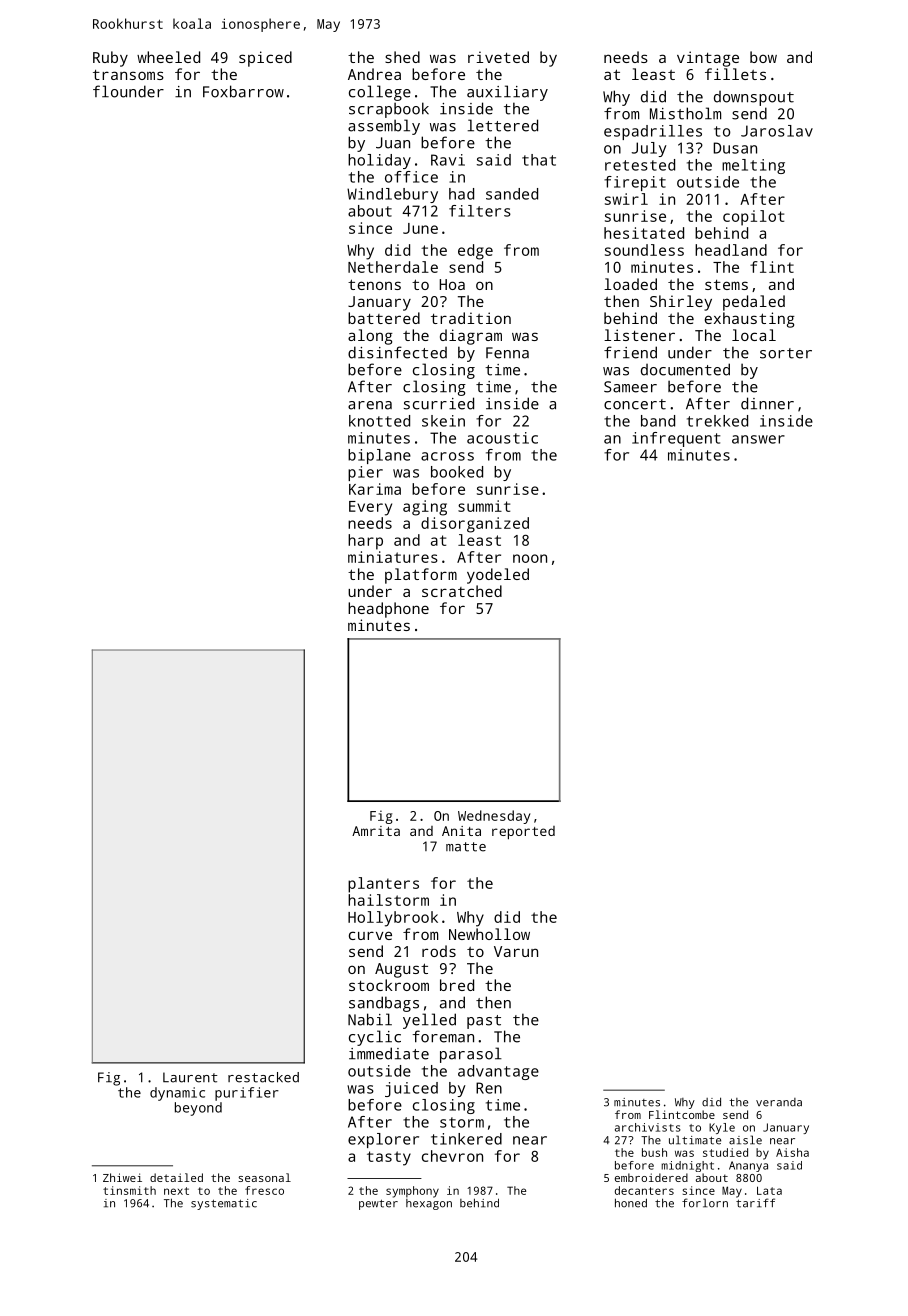  Describe the element at coordinates (370, 405) in the screenshot. I see `arena` at that location.
